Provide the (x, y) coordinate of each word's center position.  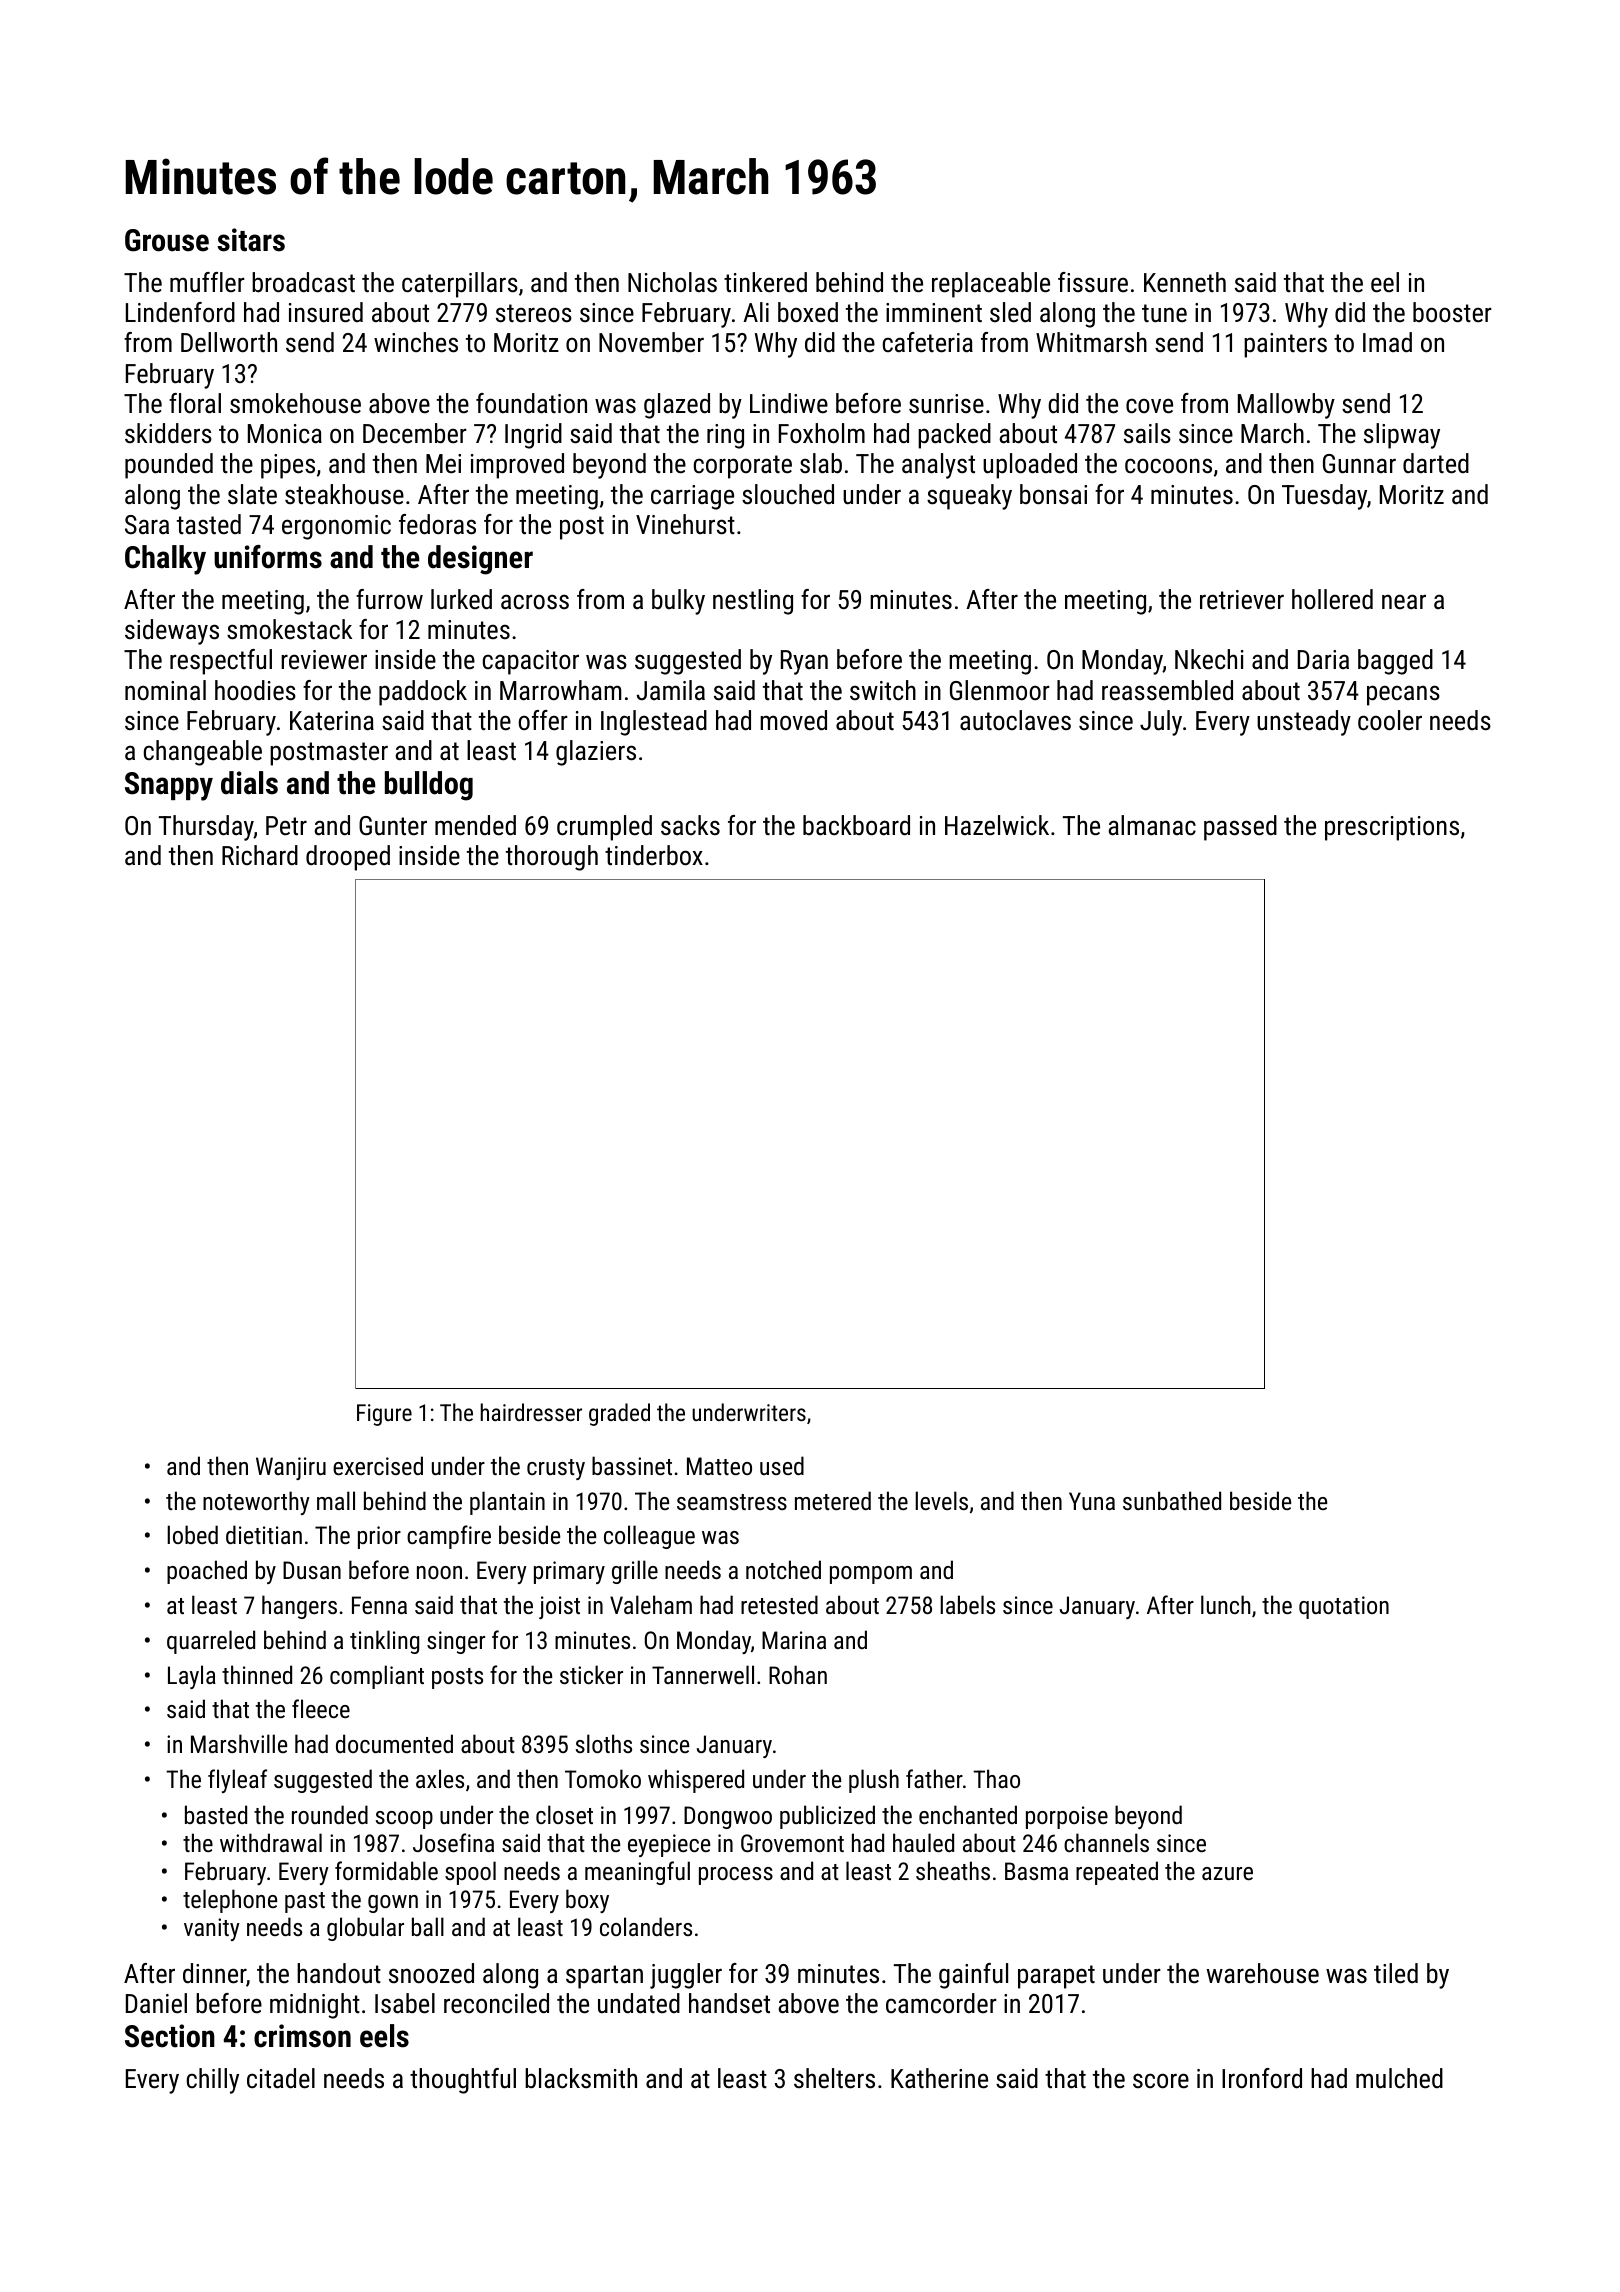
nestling (753, 602)
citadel (281, 2078)
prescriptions (1392, 828)
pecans (1403, 695)
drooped (348, 858)
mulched (1399, 2078)
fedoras (437, 524)
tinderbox (654, 855)
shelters (834, 2078)
